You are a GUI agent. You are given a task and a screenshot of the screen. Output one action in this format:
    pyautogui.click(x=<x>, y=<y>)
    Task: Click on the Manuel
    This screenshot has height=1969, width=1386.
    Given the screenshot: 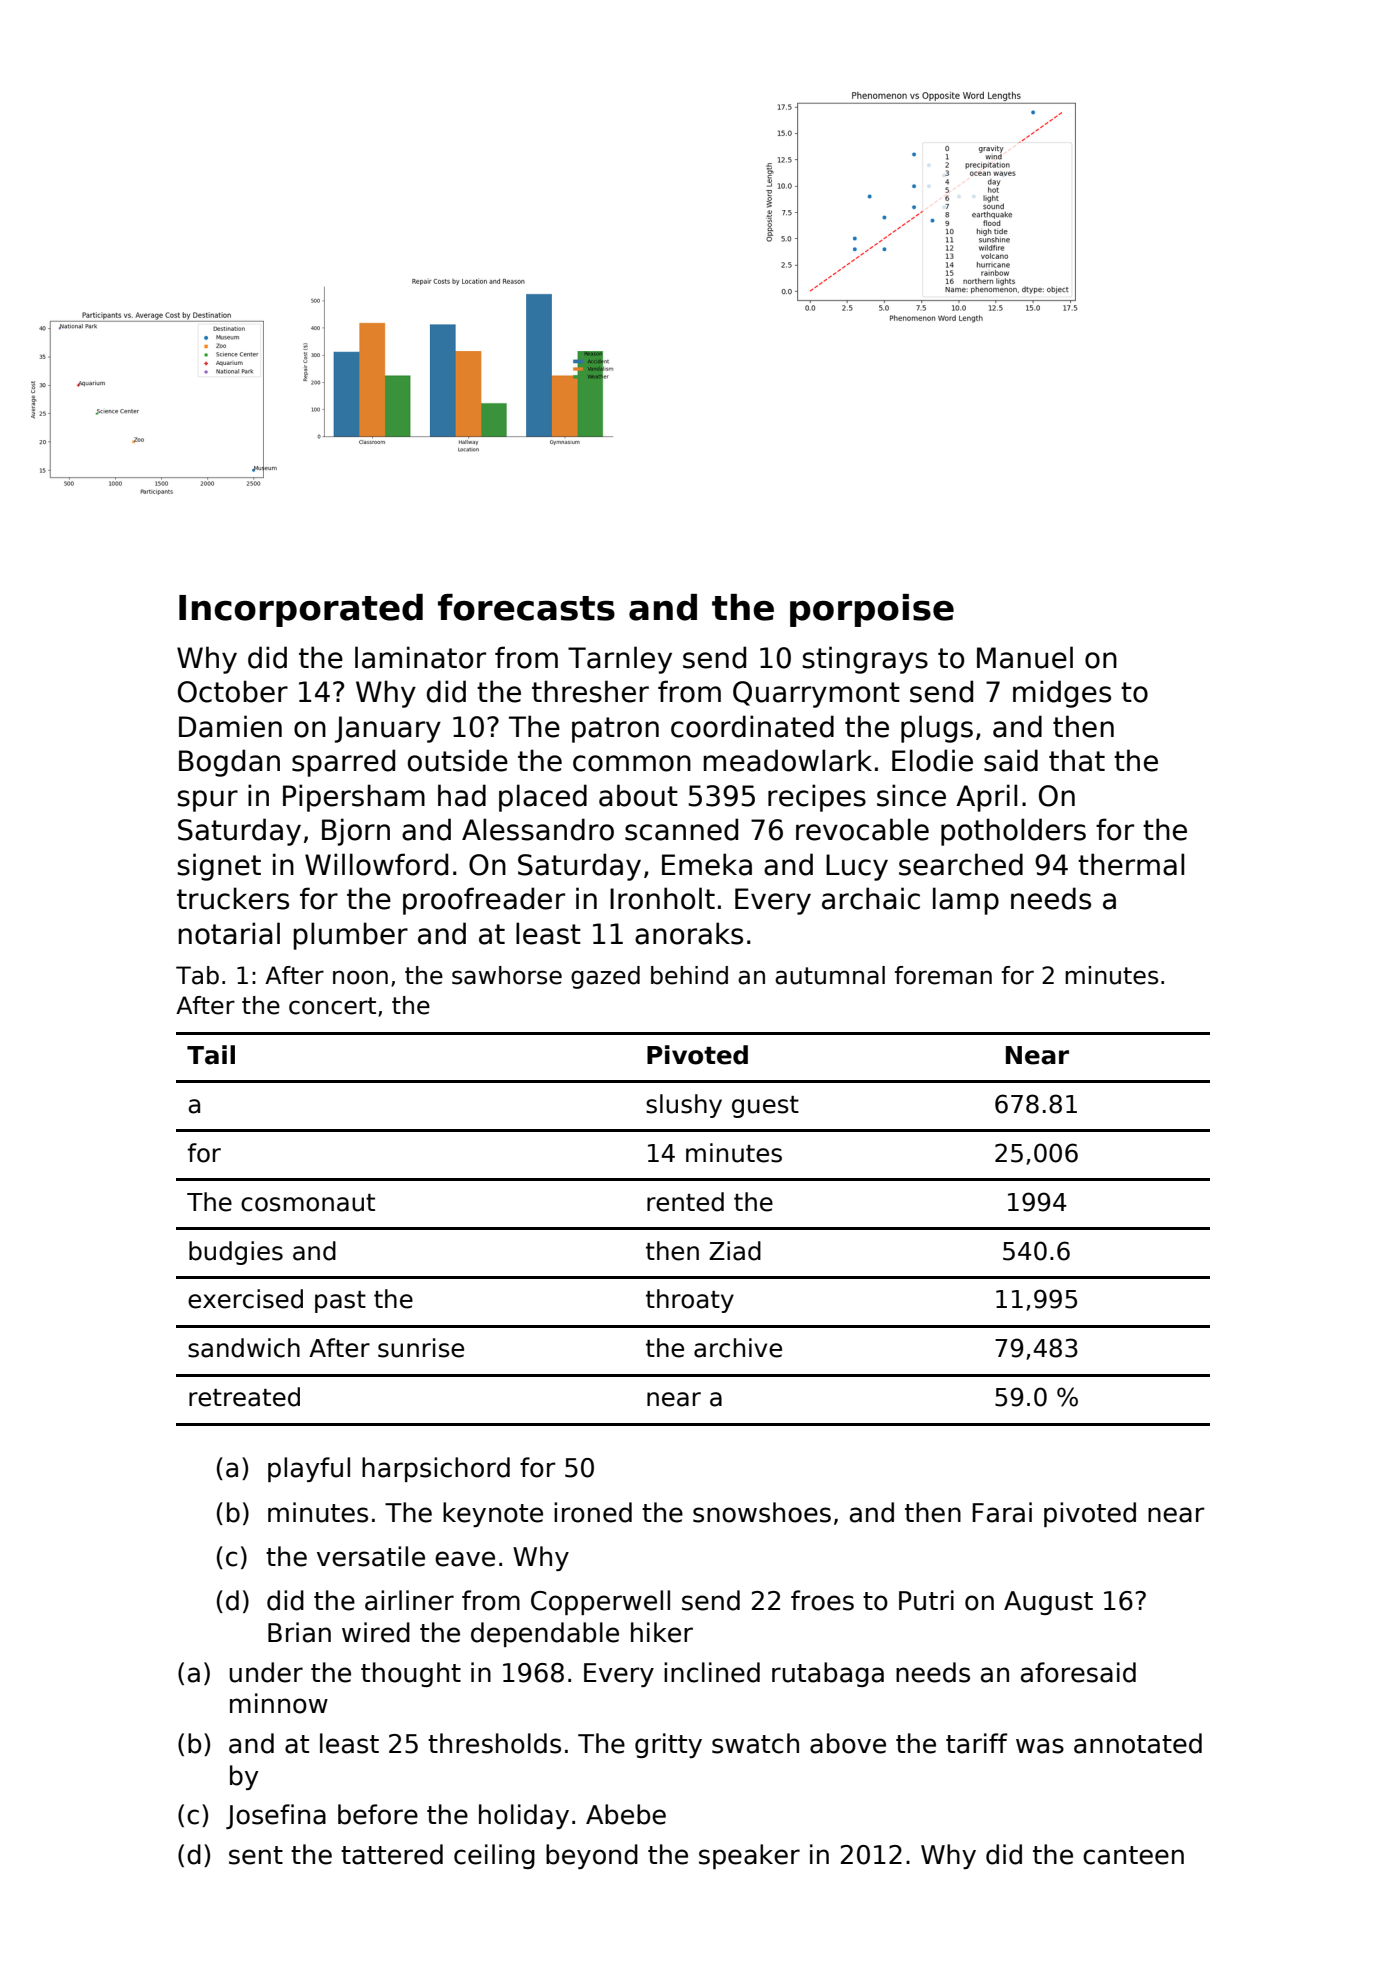 What is the action you would take?
    pyautogui.click(x=1025, y=657)
